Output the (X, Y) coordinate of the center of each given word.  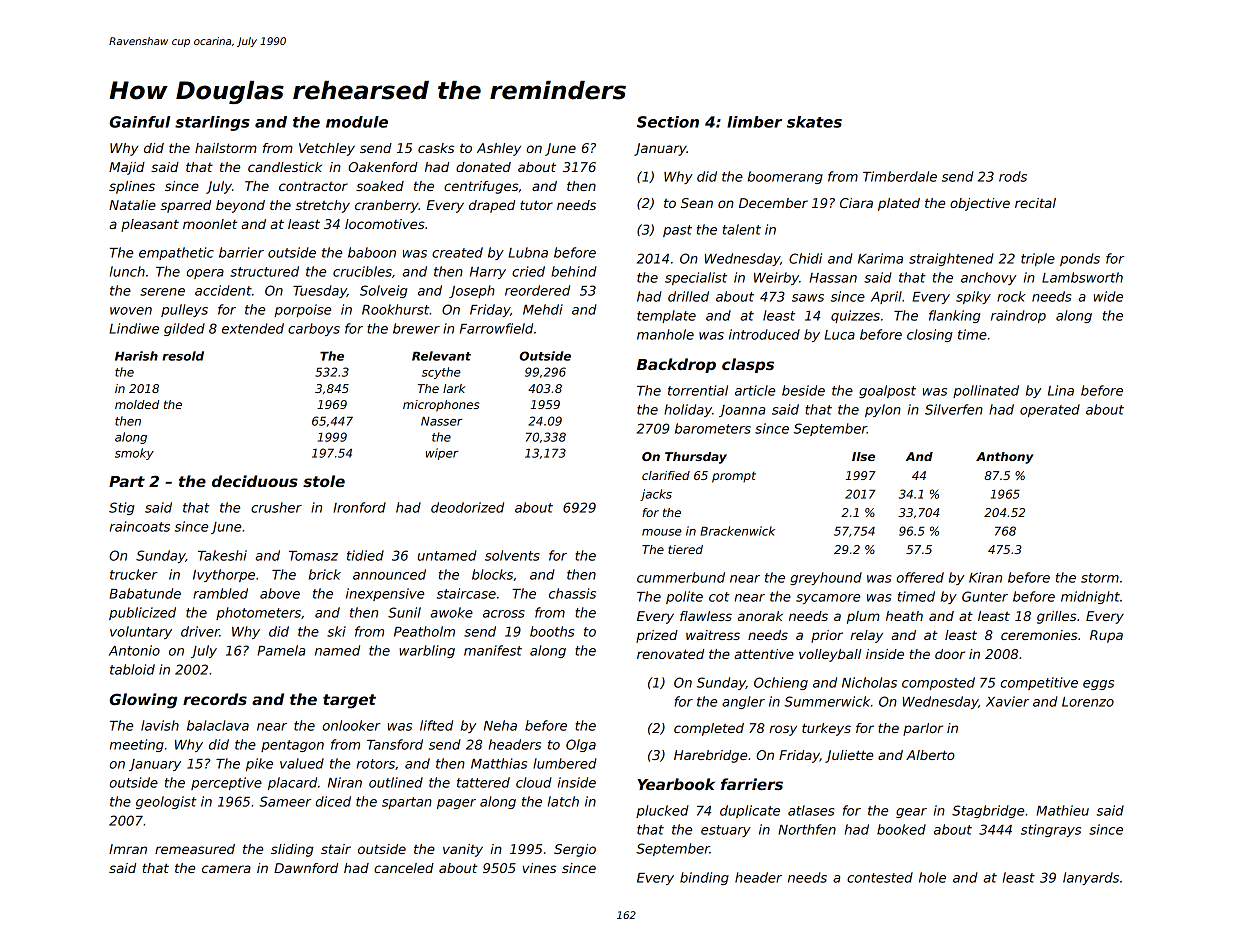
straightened (951, 259)
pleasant (150, 225)
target (349, 701)
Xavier (1007, 701)
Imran (128, 849)
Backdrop (676, 365)
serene (162, 292)
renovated (670, 654)
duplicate (750, 811)
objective (980, 204)
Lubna (528, 252)
